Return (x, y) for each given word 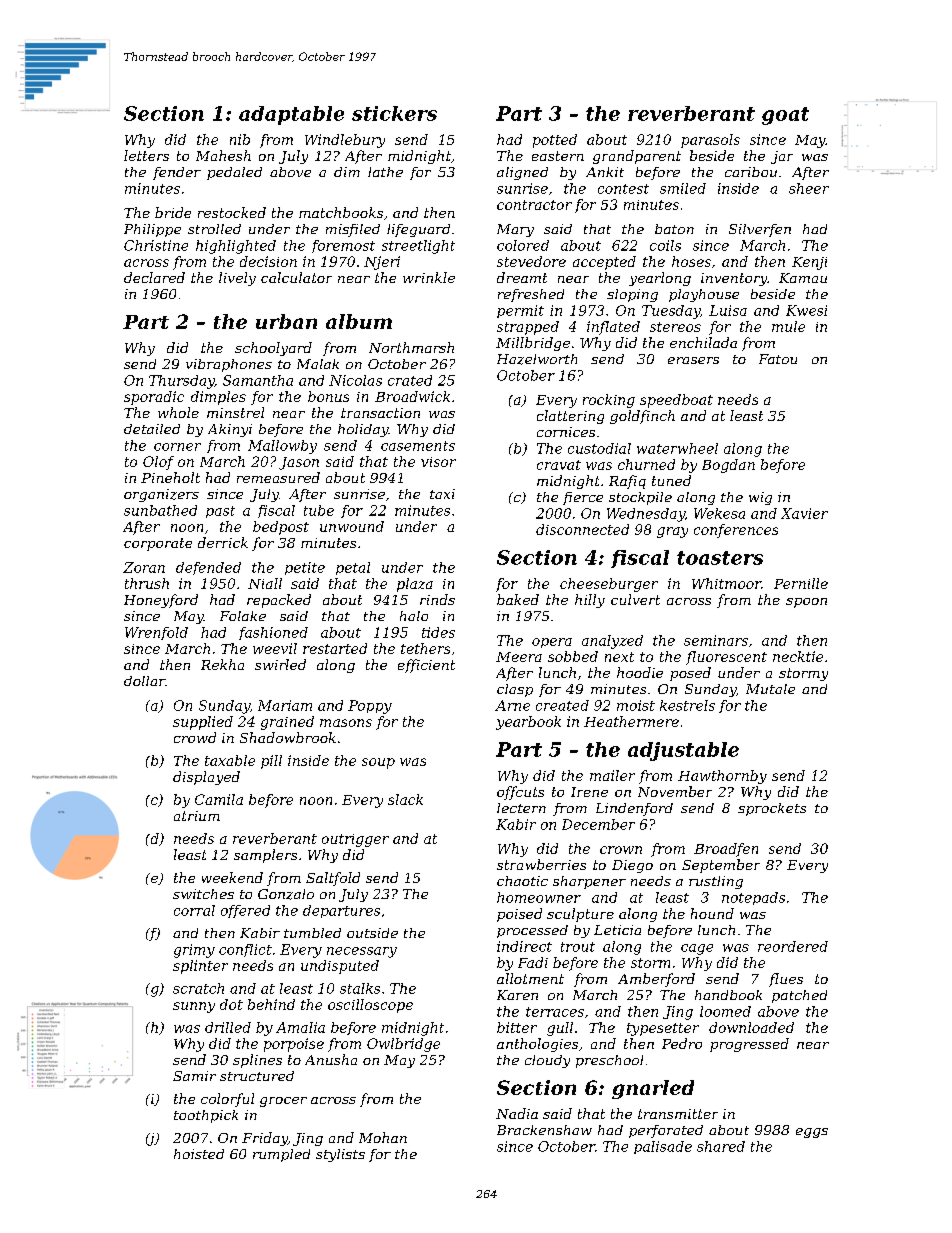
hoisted (199, 1154)
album (359, 321)
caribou (751, 172)
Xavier (804, 513)
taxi (442, 494)
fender (177, 173)
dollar (144, 681)
